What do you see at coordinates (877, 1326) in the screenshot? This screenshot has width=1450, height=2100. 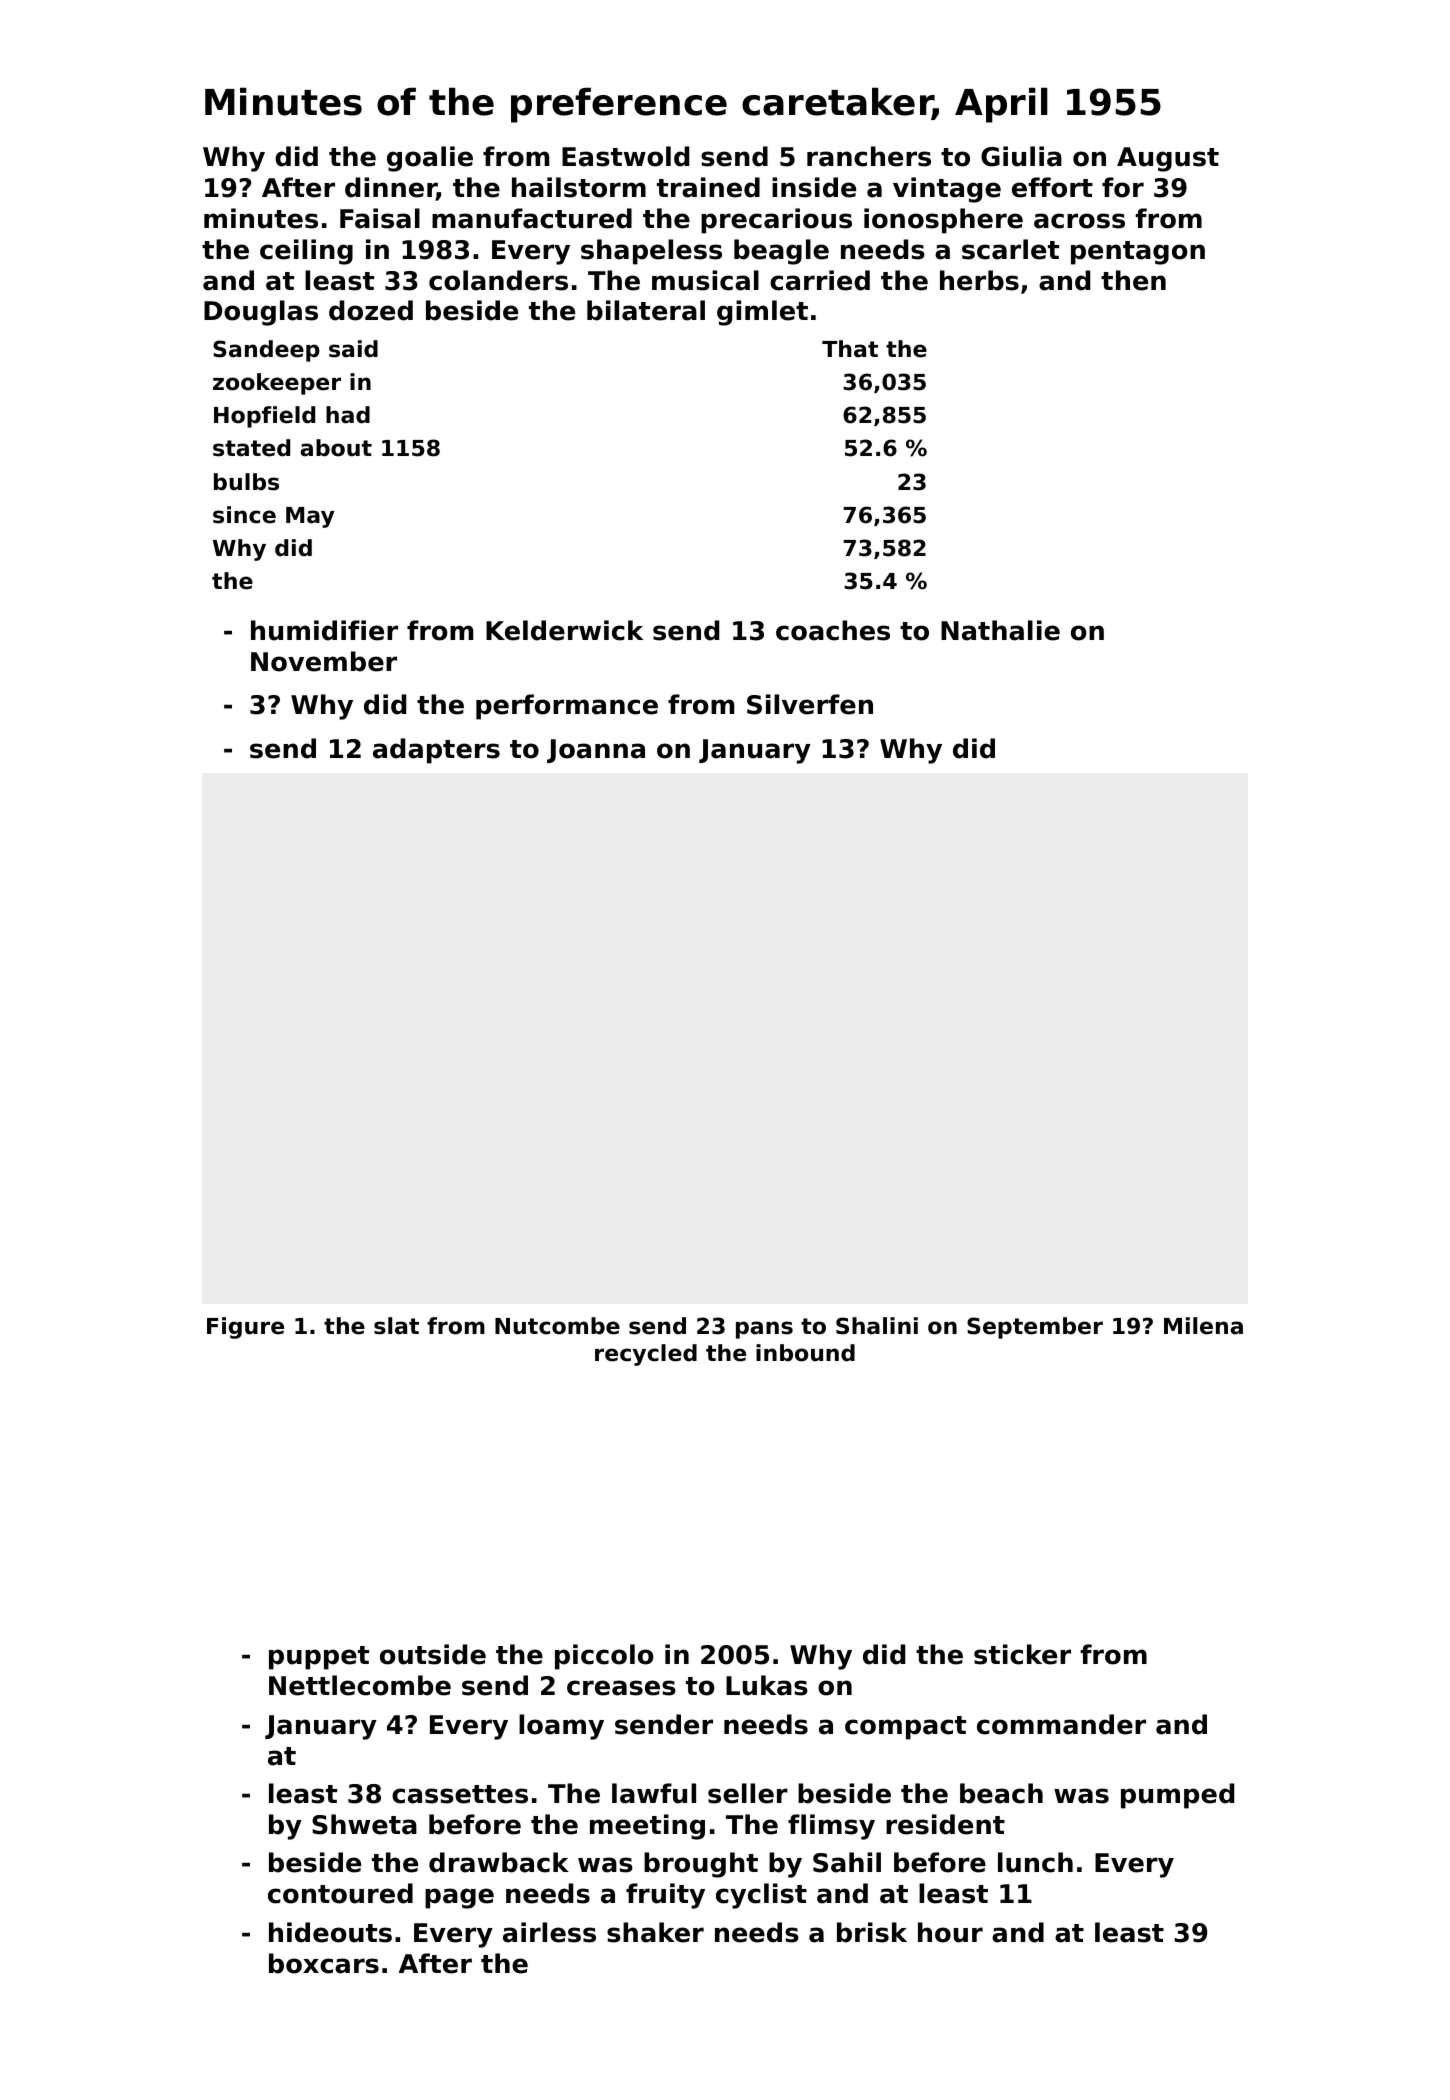 I see `Shalini` at bounding box center [877, 1326].
